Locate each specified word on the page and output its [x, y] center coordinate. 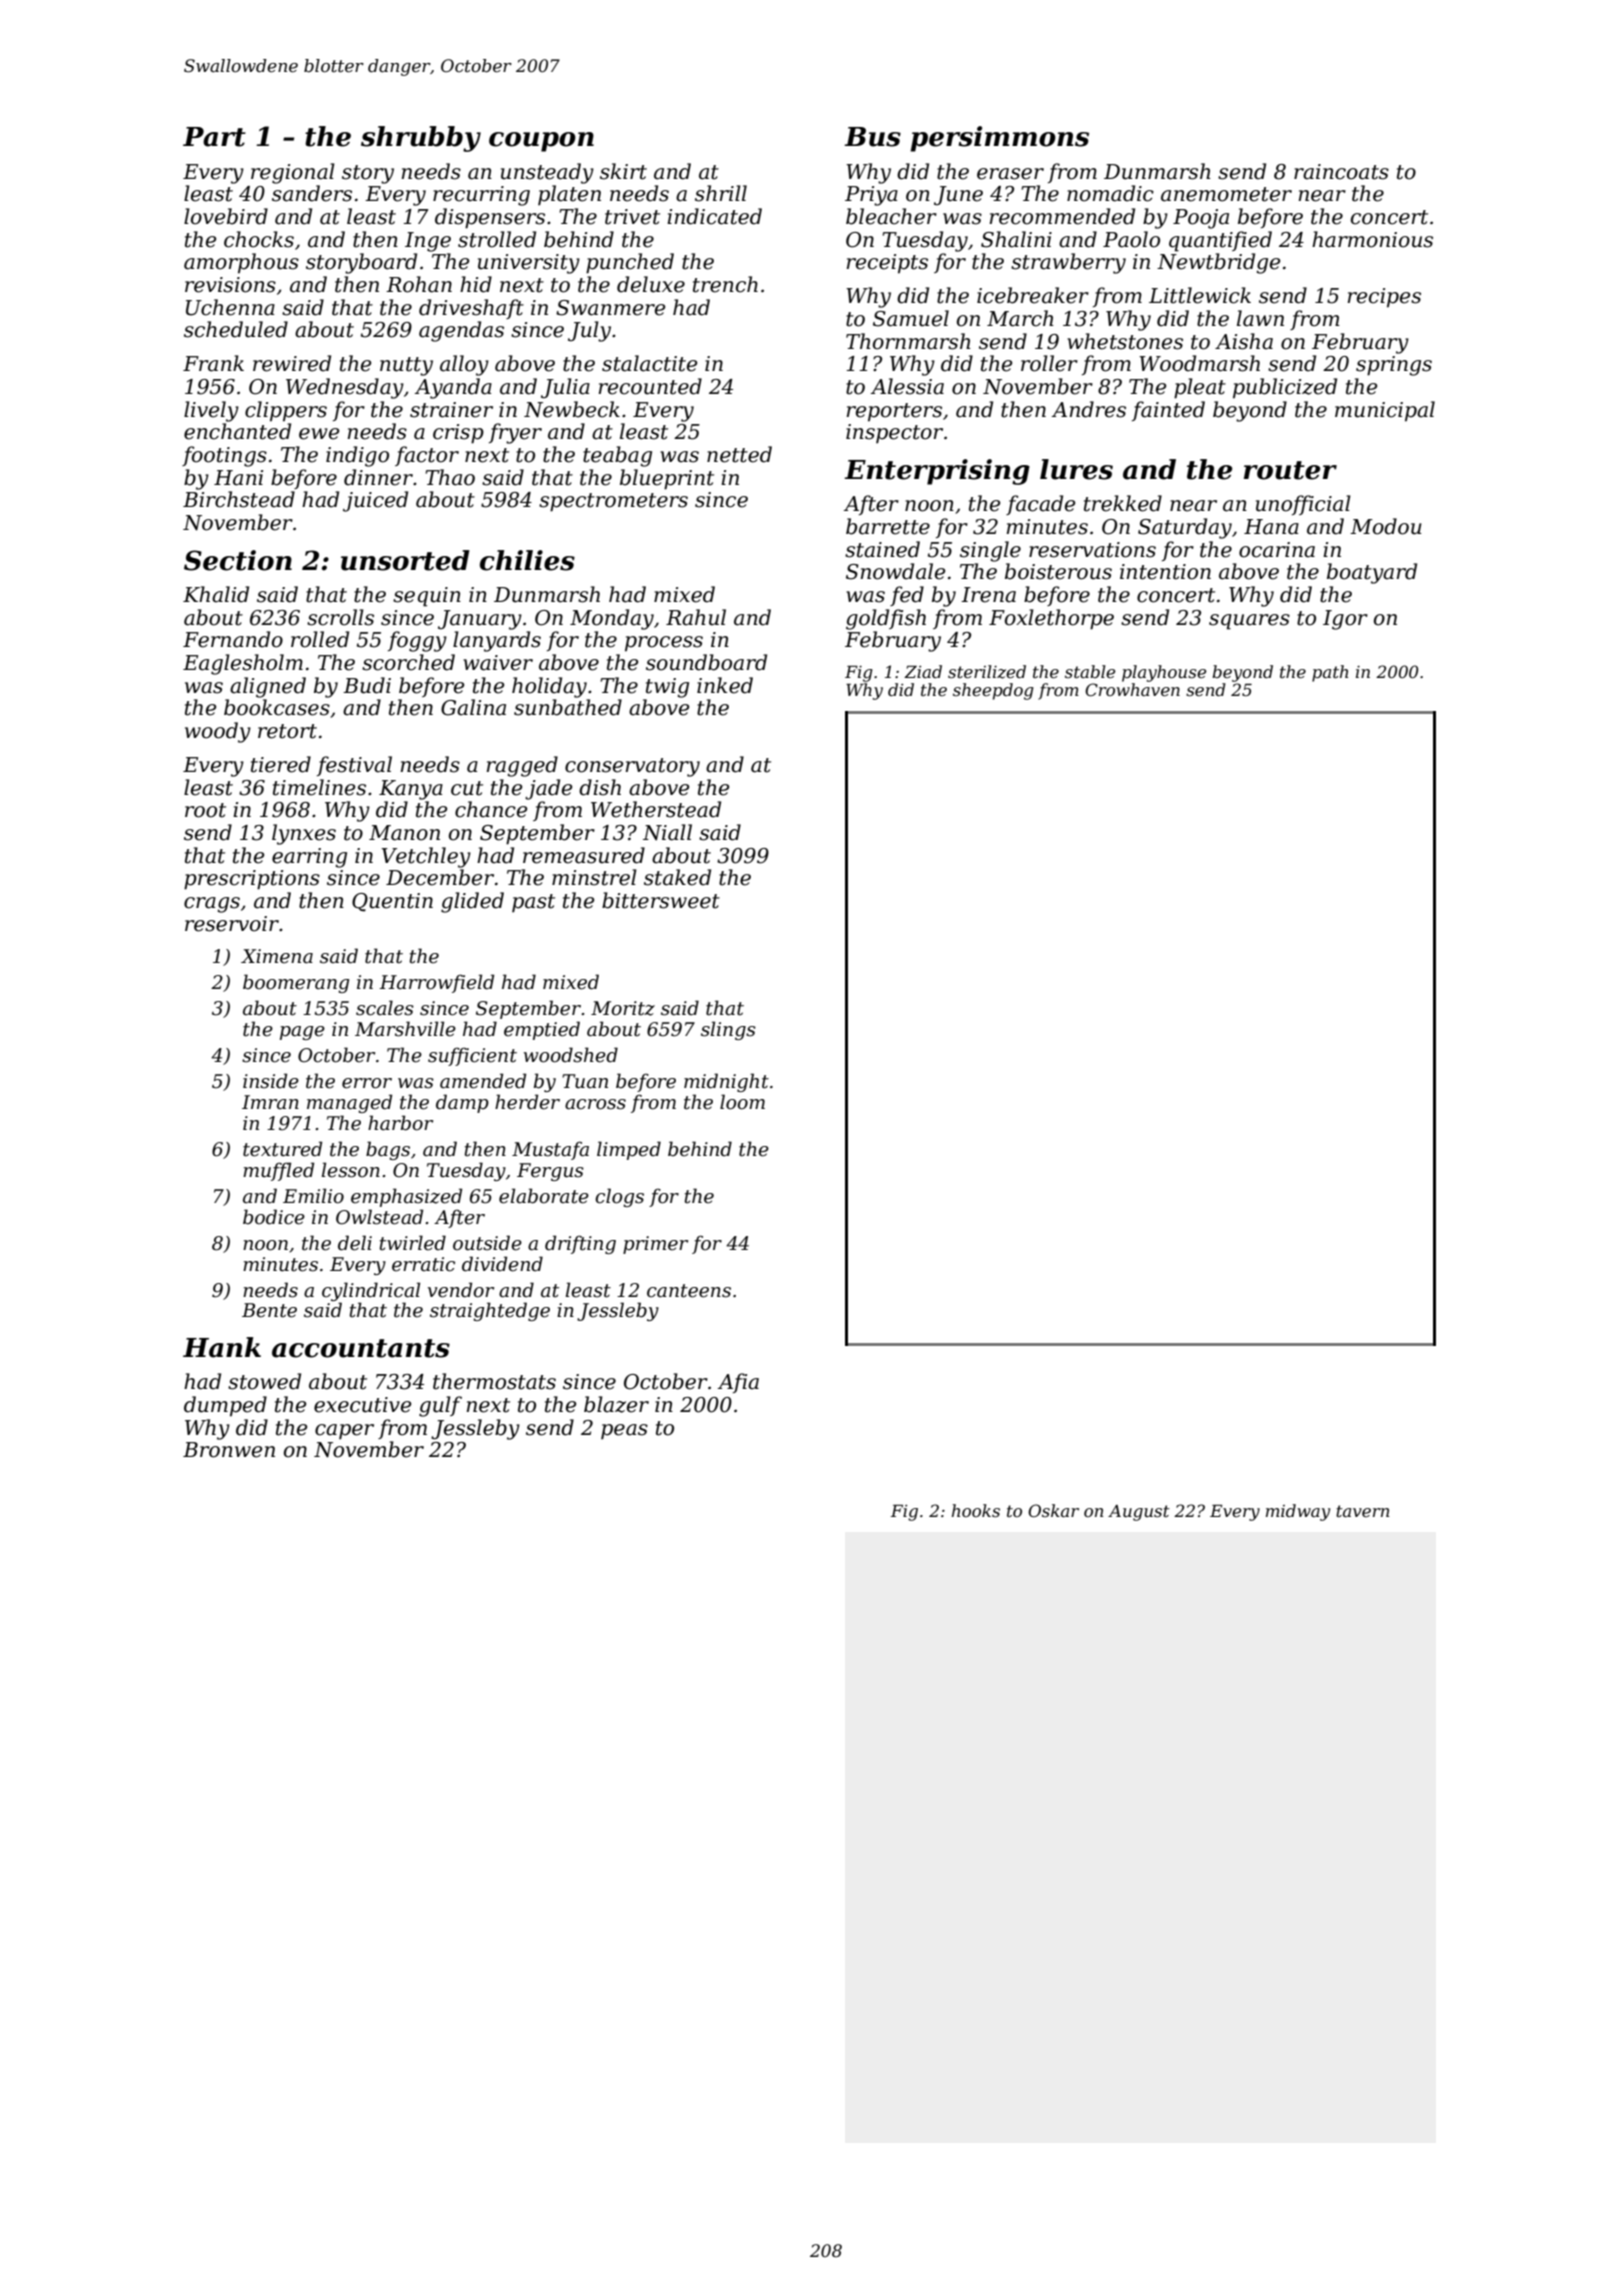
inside [271, 1081]
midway [1298, 1512]
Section [238, 560]
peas [624, 1432]
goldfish [886, 619]
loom [742, 1102]
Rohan [419, 284]
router [1290, 470]
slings [728, 1030]
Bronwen [229, 1450]
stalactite [649, 363]
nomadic [1110, 193]
